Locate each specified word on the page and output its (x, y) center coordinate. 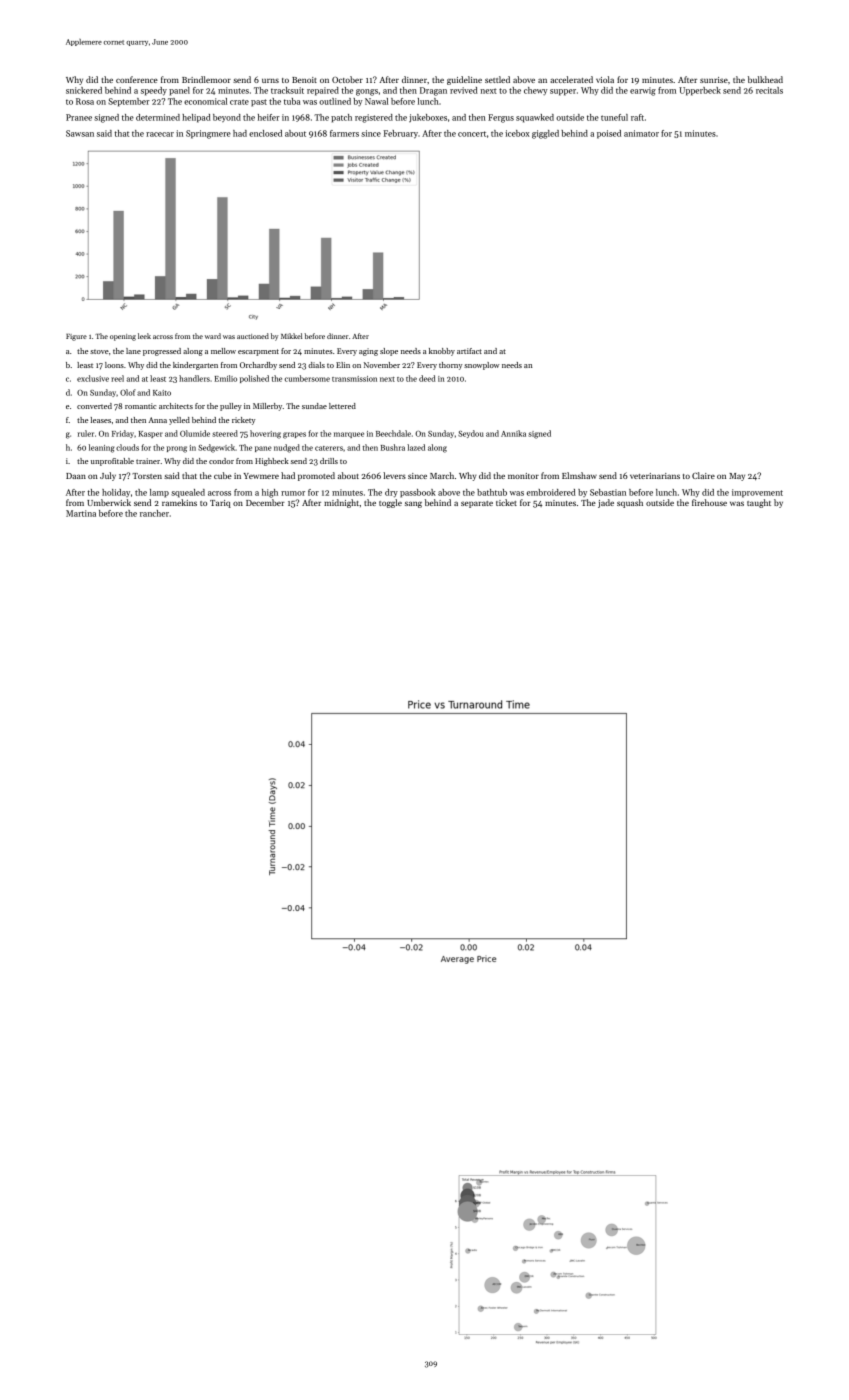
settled (497, 79)
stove (99, 352)
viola (605, 79)
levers (394, 475)
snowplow (481, 366)
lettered (342, 406)
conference (137, 79)
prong (177, 449)
